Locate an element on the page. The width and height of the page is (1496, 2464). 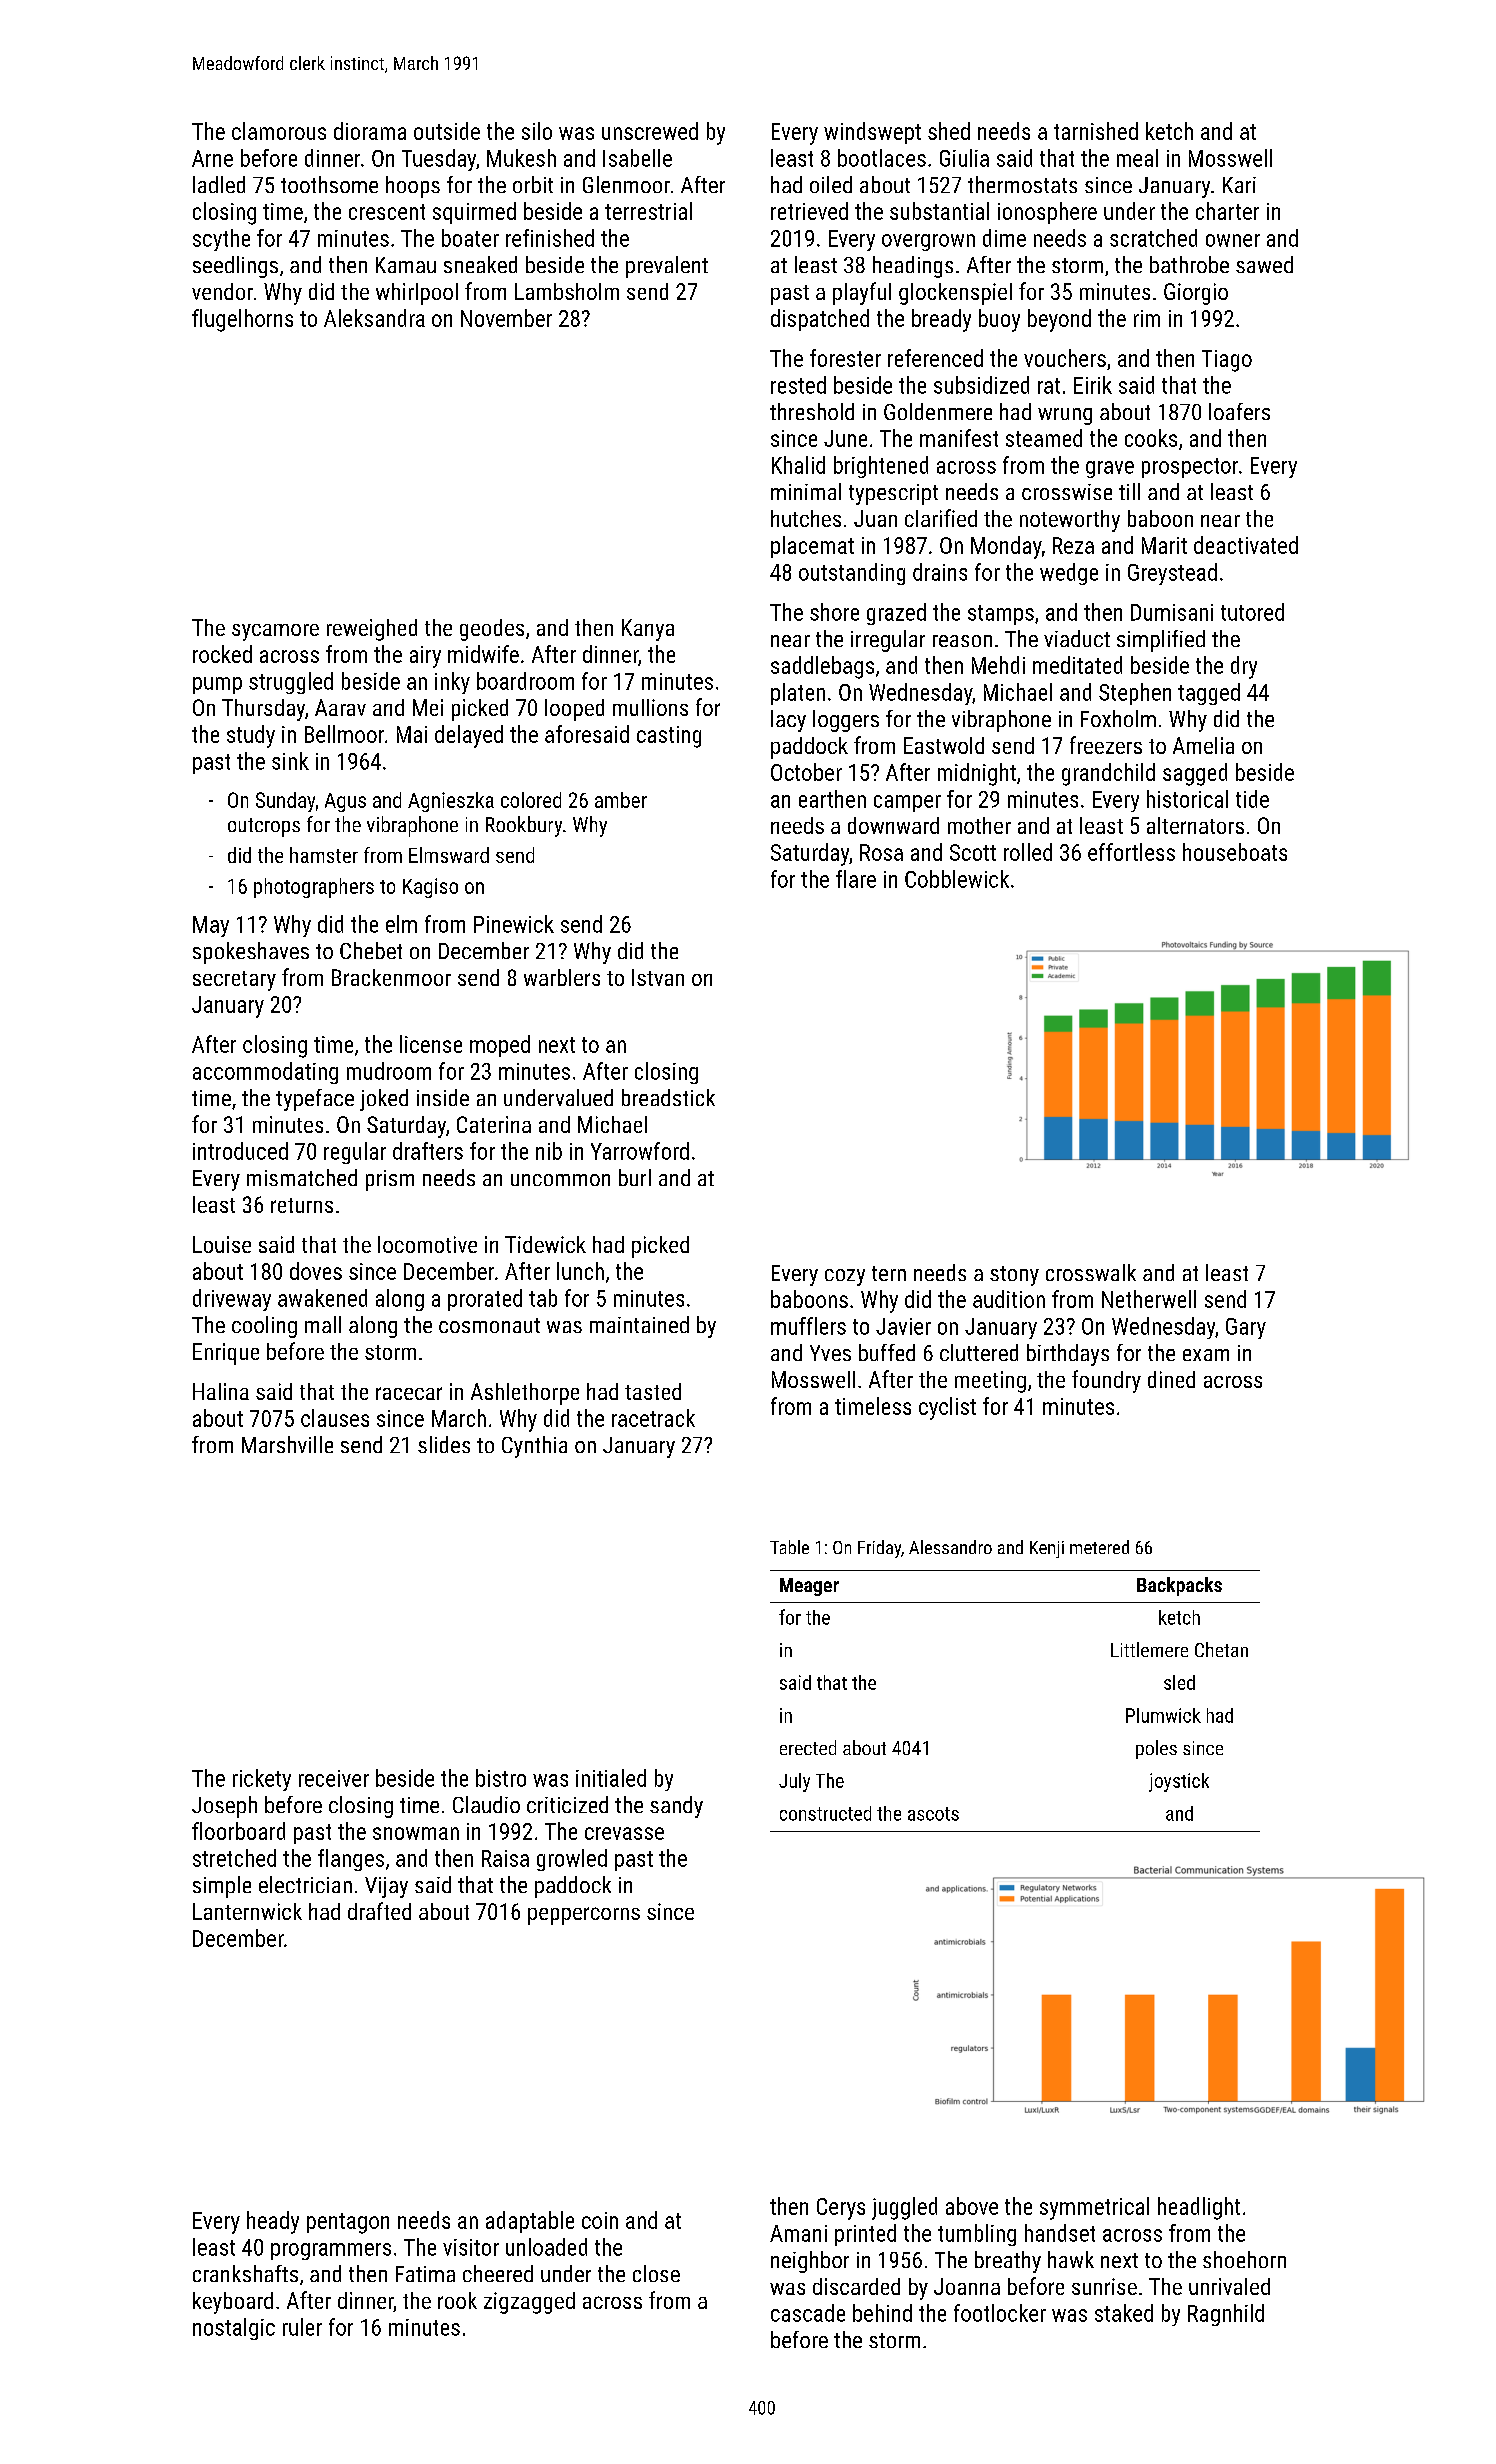
inside is located at coordinates (443, 1097).
